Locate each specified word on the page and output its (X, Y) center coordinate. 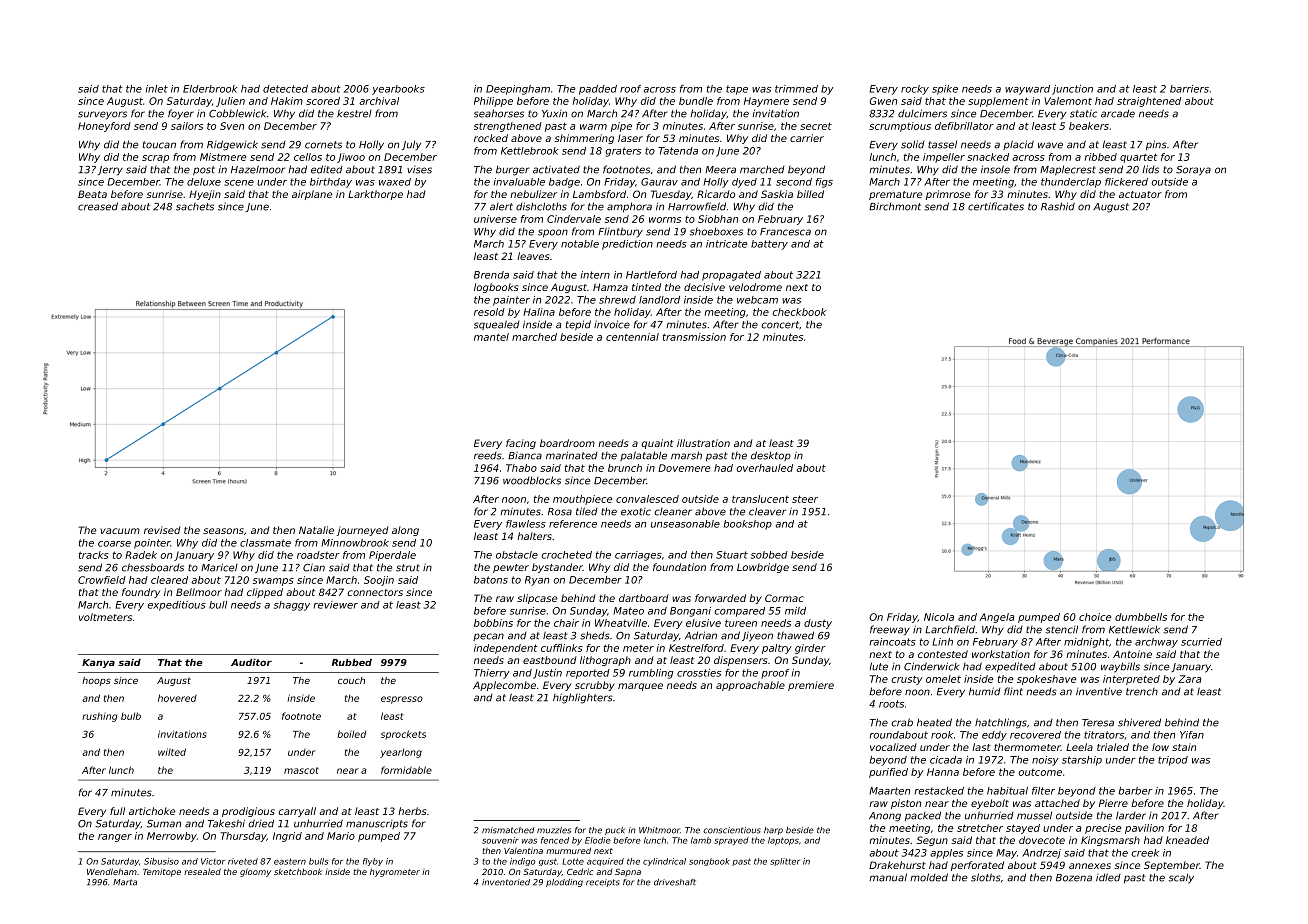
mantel (491, 337)
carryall (297, 812)
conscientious (732, 830)
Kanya (98, 663)
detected (285, 89)
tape (737, 90)
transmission (694, 337)
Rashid (1058, 206)
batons (491, 580)
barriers (1189, 89)
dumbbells (1141, 617)
